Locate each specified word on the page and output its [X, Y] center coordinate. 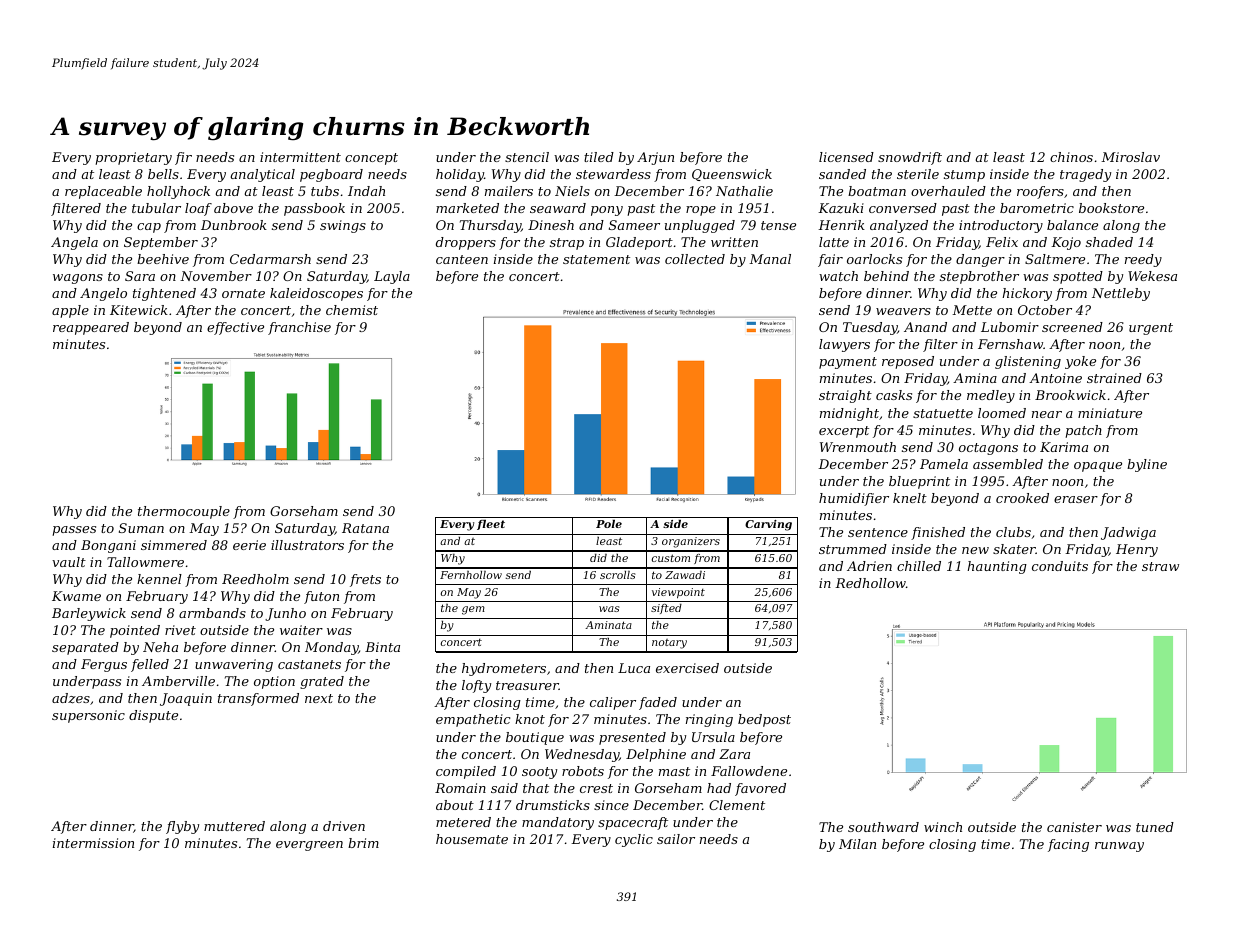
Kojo [1066, 243]
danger [980, 260]
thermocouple [184, 512]
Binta [382, 647]
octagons [988, 449]
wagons [78, 279]
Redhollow [870, 583]
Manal [770, 259]
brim [363, 843]
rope [701, 211]
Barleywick [89, 614]
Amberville [178, 681]
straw [1160, 566]
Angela [74, 243]
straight [845, 396]
